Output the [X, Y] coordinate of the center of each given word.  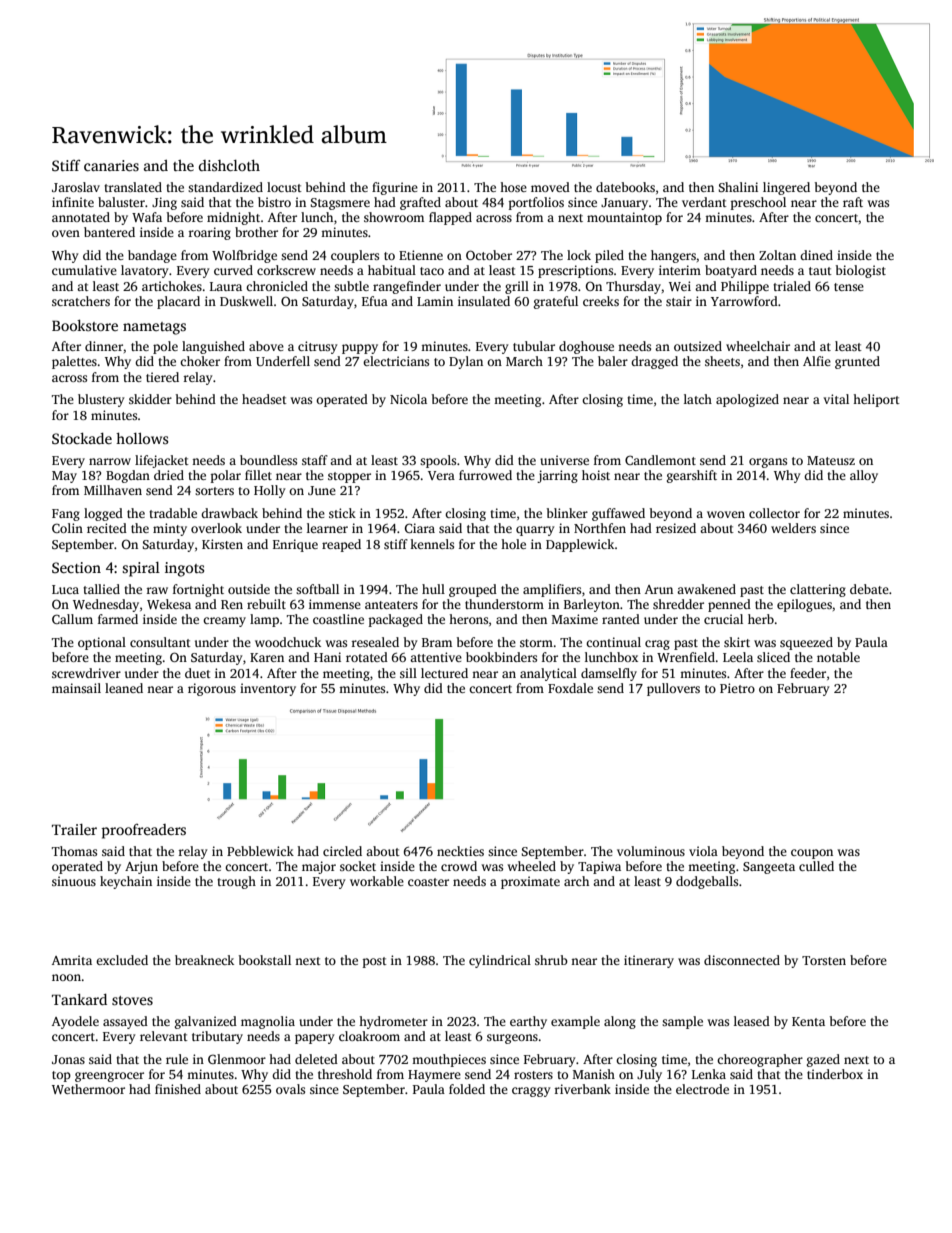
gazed [823, 1060]
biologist [861, 271]
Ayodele [75, 1022]
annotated [81, 217]
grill [517, 287]
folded [467, 1089]
